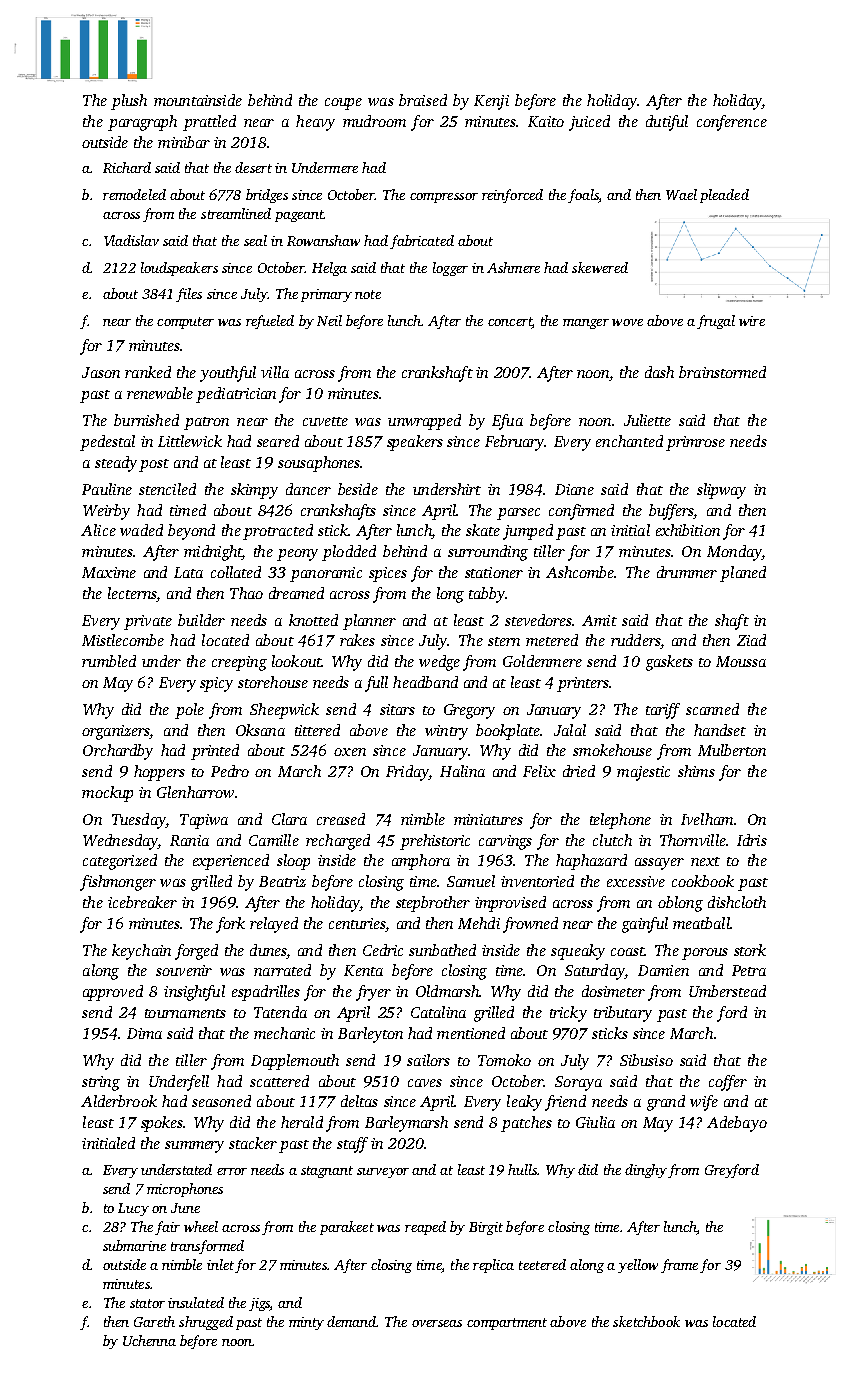  What do you see at coordinates (732, 123) in the screenshot?
I see `conference` at bounding box center [732, 123].
